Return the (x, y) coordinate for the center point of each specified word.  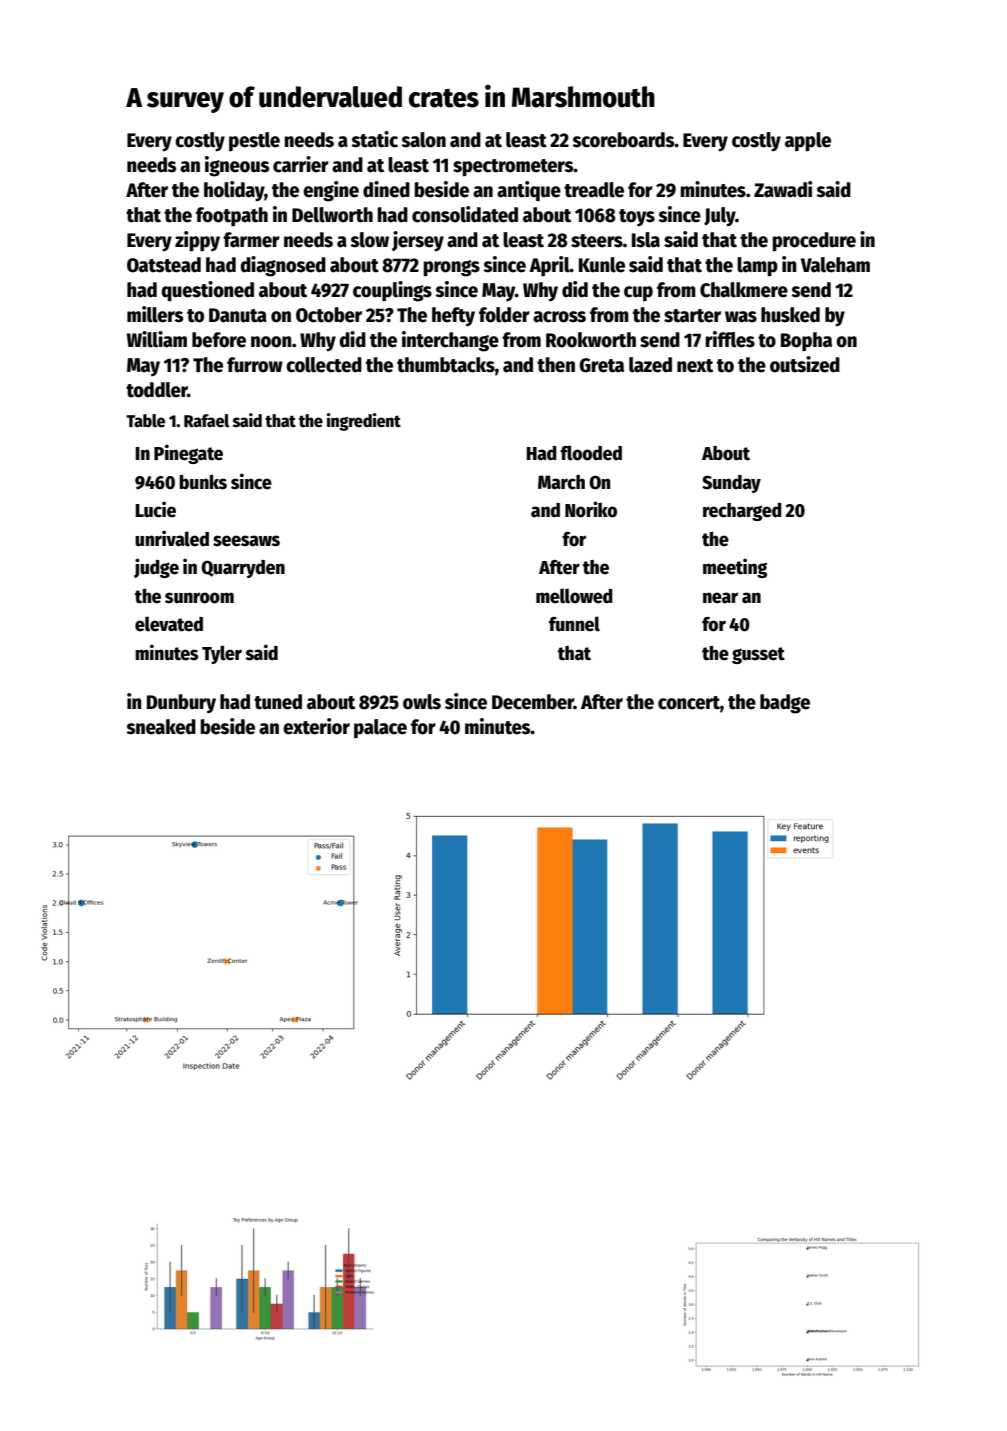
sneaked (161, 727)
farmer (251, 240)
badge (785, 704)
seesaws (246, 541)
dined (386, 189)
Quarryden (243, 569)
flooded (591, 453)
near (720, 598)
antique (529, 191)
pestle (254, 142)
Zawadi (783, 189)
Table (145, 421)
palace (380, 729)
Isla (646, 240)
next (695, 366)
